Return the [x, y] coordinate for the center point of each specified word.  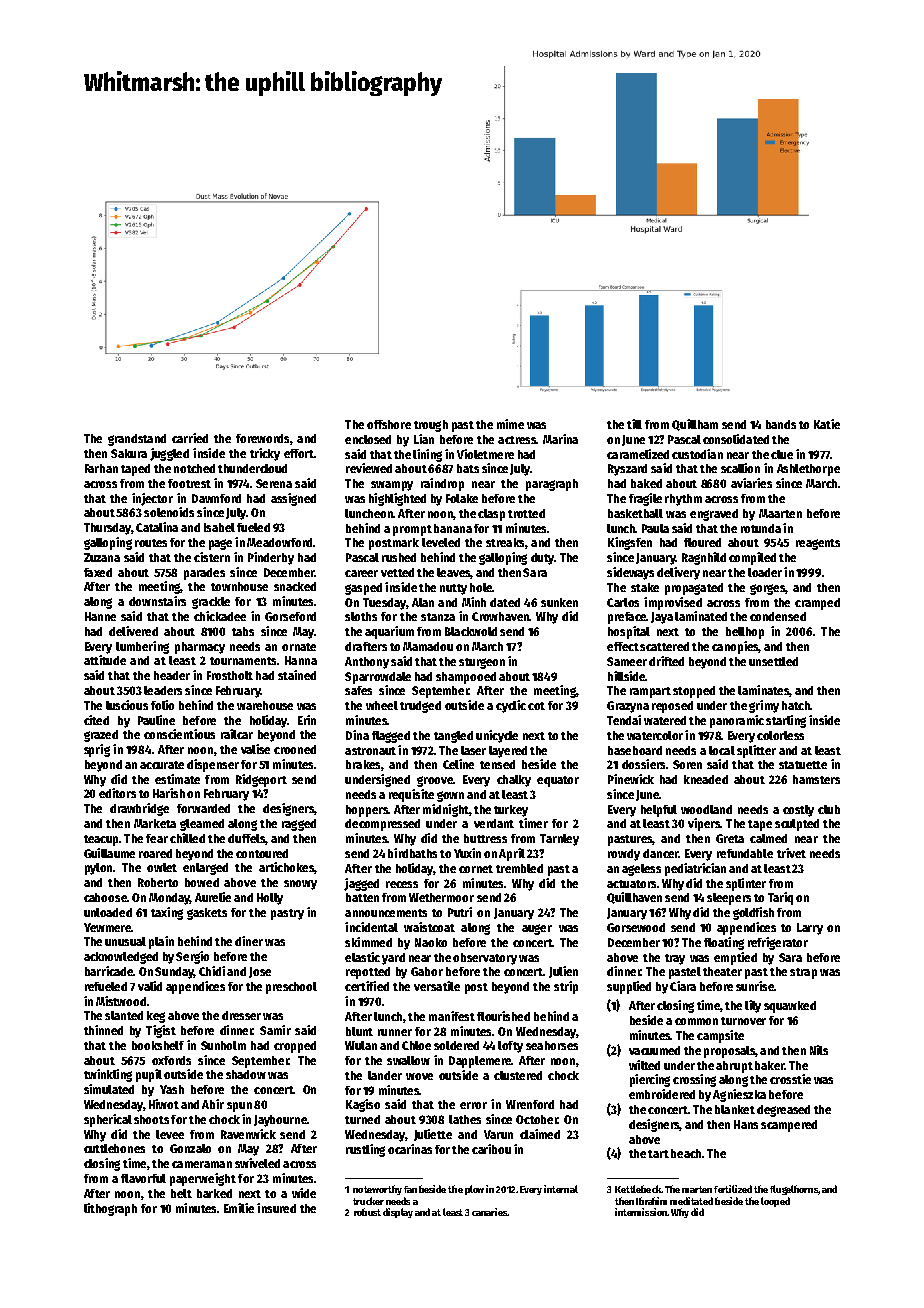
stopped [694, 692]
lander [385, 1075]
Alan [423, 602]
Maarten [780, 513]
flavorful [143, 1178]
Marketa [155, 823]
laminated [701, 616]
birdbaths [412, 853]
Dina [357, 735]
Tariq [780, 898]
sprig [97, 750]
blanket [735, 1109]
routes [151, 543]
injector [152, 499]
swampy [392, 486]
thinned [103, 1030]
